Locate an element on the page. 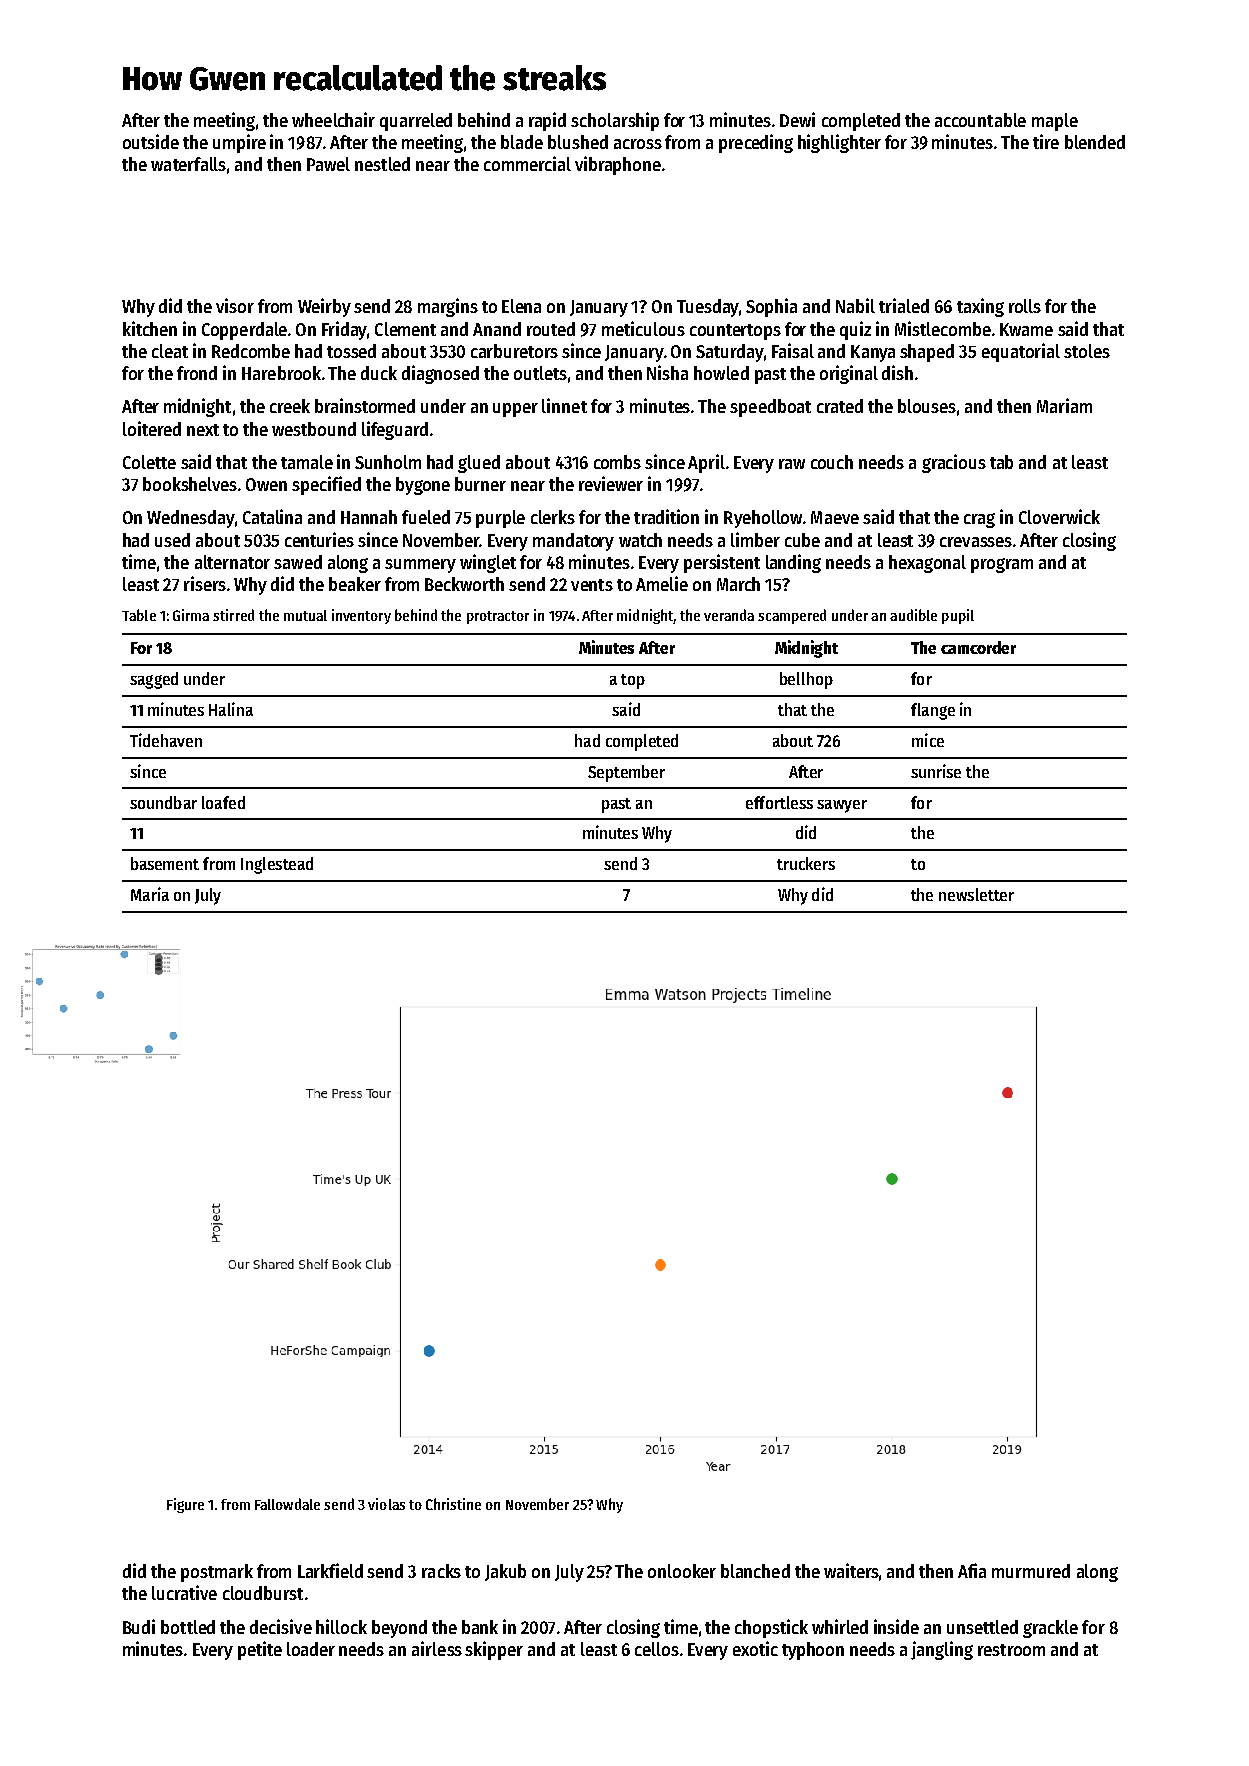 This document has width=1249, height=1766. Cloverwick is located at coordinates (1059, 516).
